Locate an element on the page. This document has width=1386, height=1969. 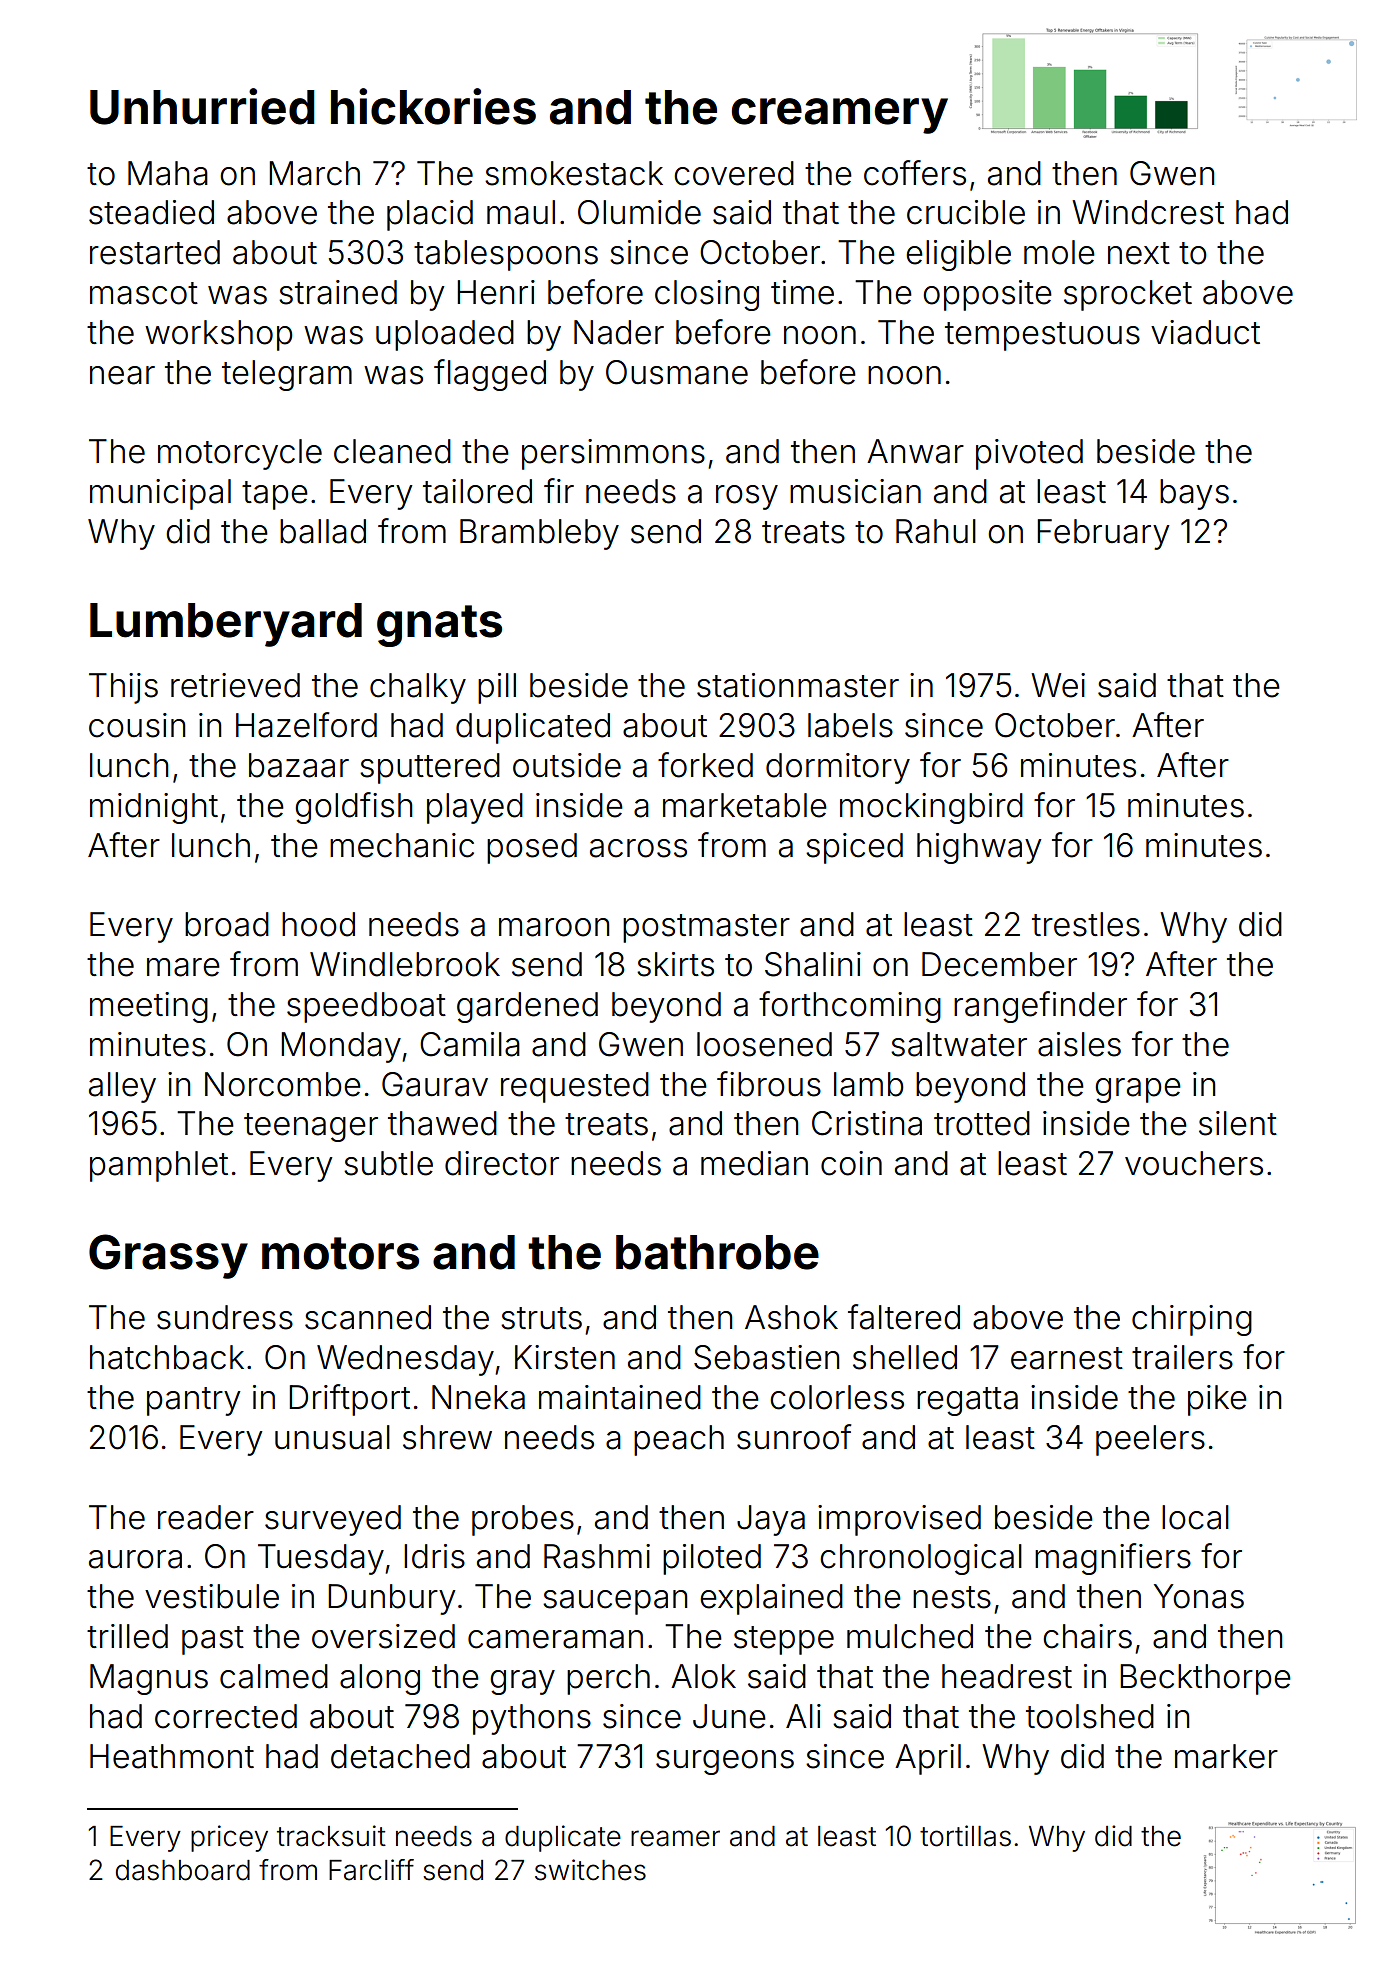
coffers is located at coordinates (915, 173).
